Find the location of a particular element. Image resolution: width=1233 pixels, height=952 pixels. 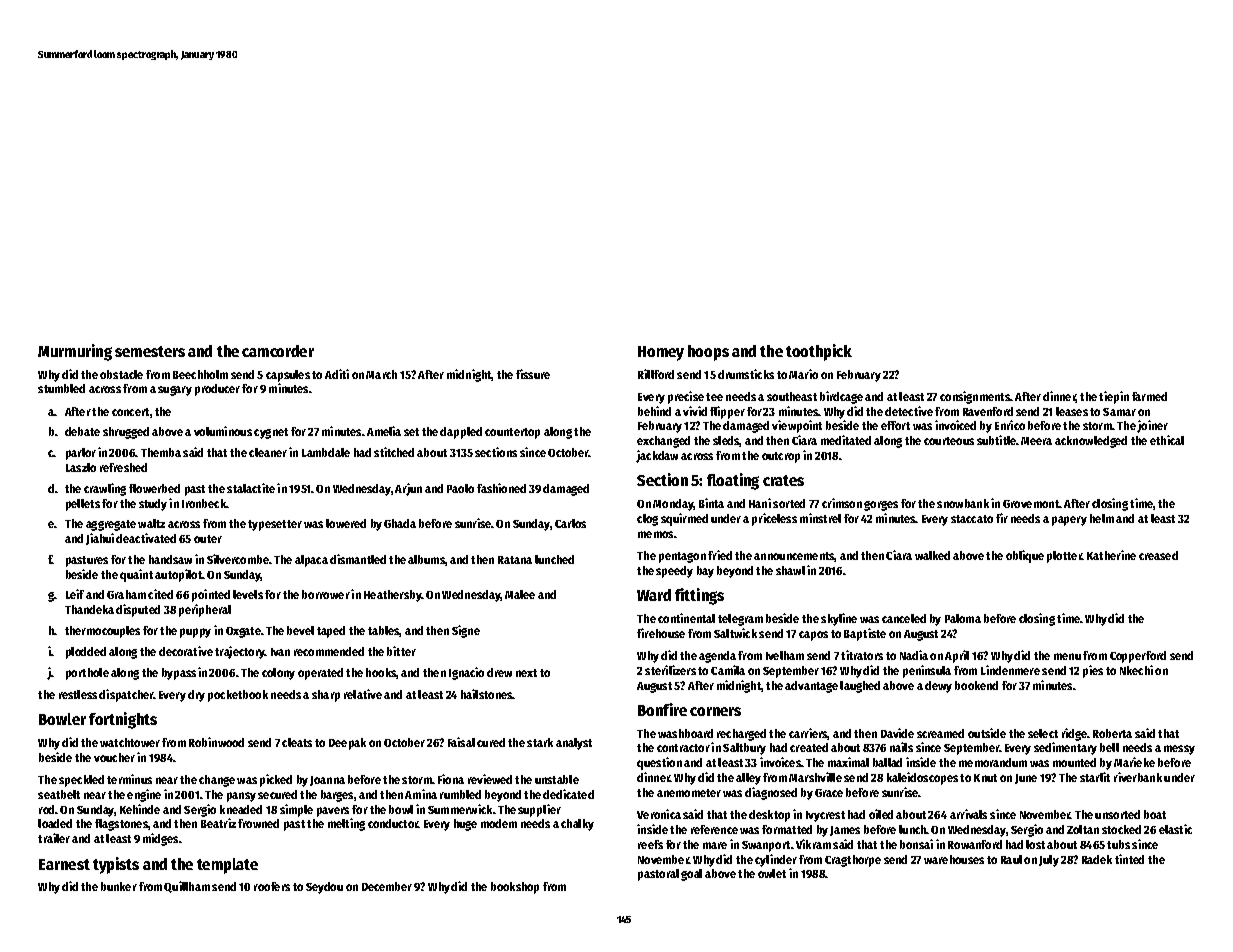

Beechholm is located at coordinates (200, 374).
